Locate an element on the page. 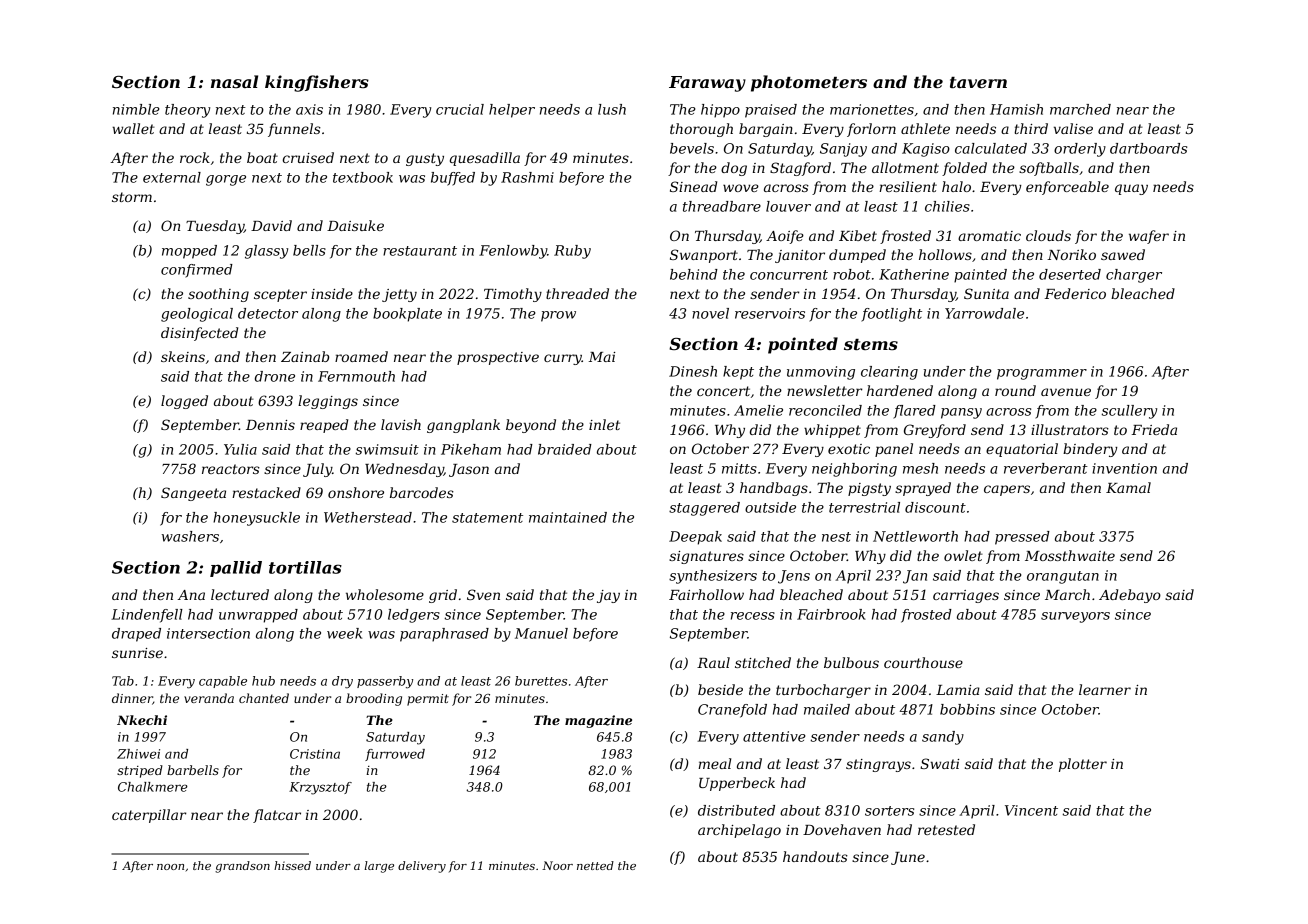 This page has width=1308, height=924. grandson is located at coordinates (242, 867).
